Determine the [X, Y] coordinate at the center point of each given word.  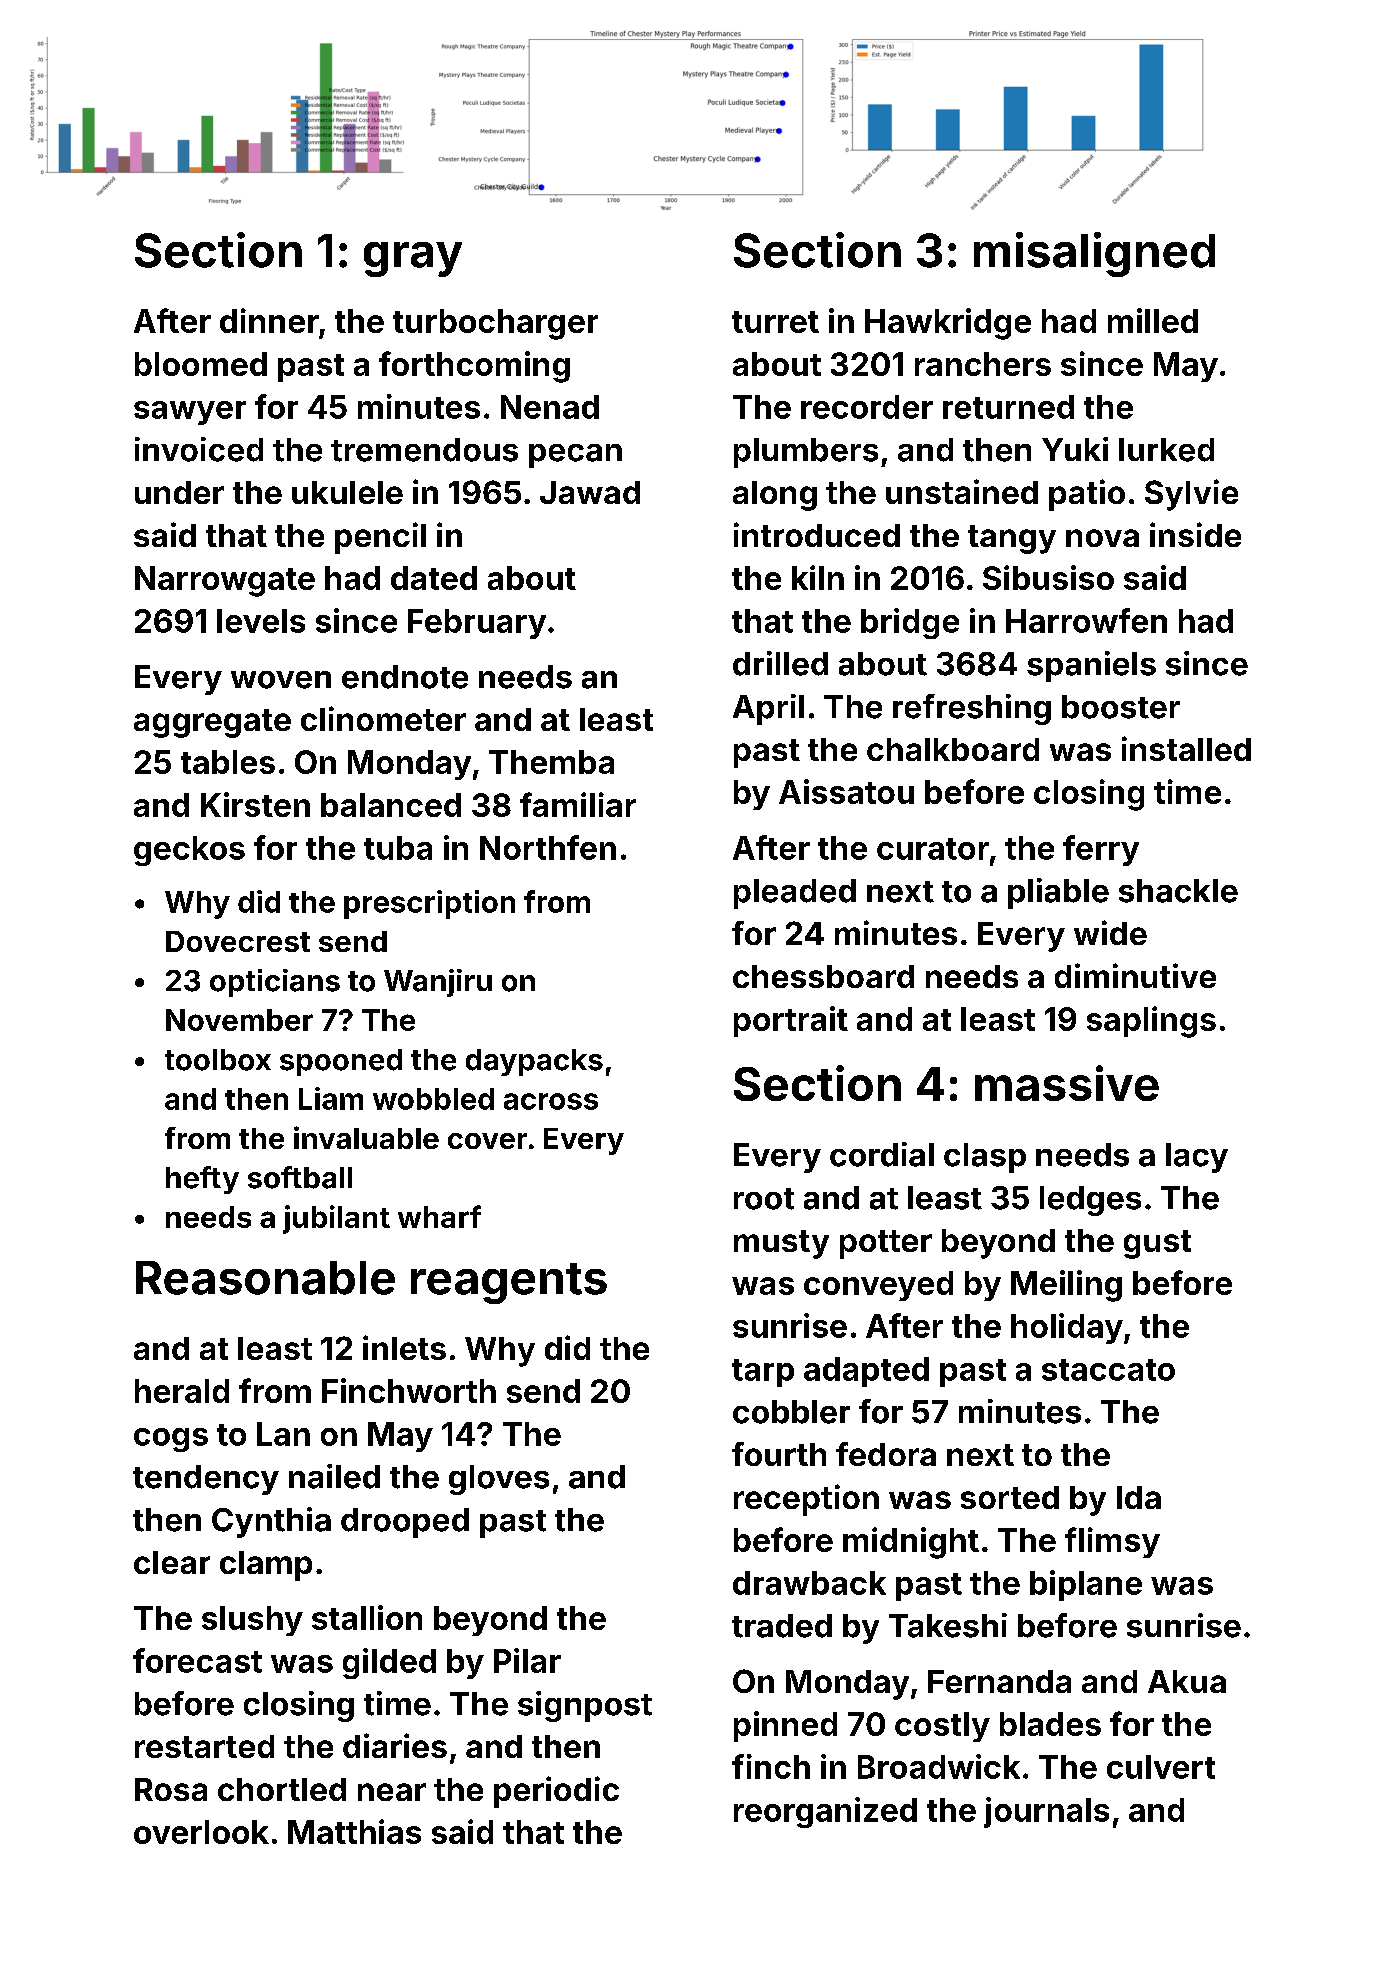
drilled [780, 663]
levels [261, 621]
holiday [1067, 1328]
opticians [275, 983]
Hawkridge [948, 324]
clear [172, 1562]
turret [775, 322]
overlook [201, 1832]
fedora [886, 1454]
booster [1121, 707]
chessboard [823, 976]
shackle [1178, 891]
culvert [1161, 1767]
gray [413, 259]
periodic [556, 1792]
